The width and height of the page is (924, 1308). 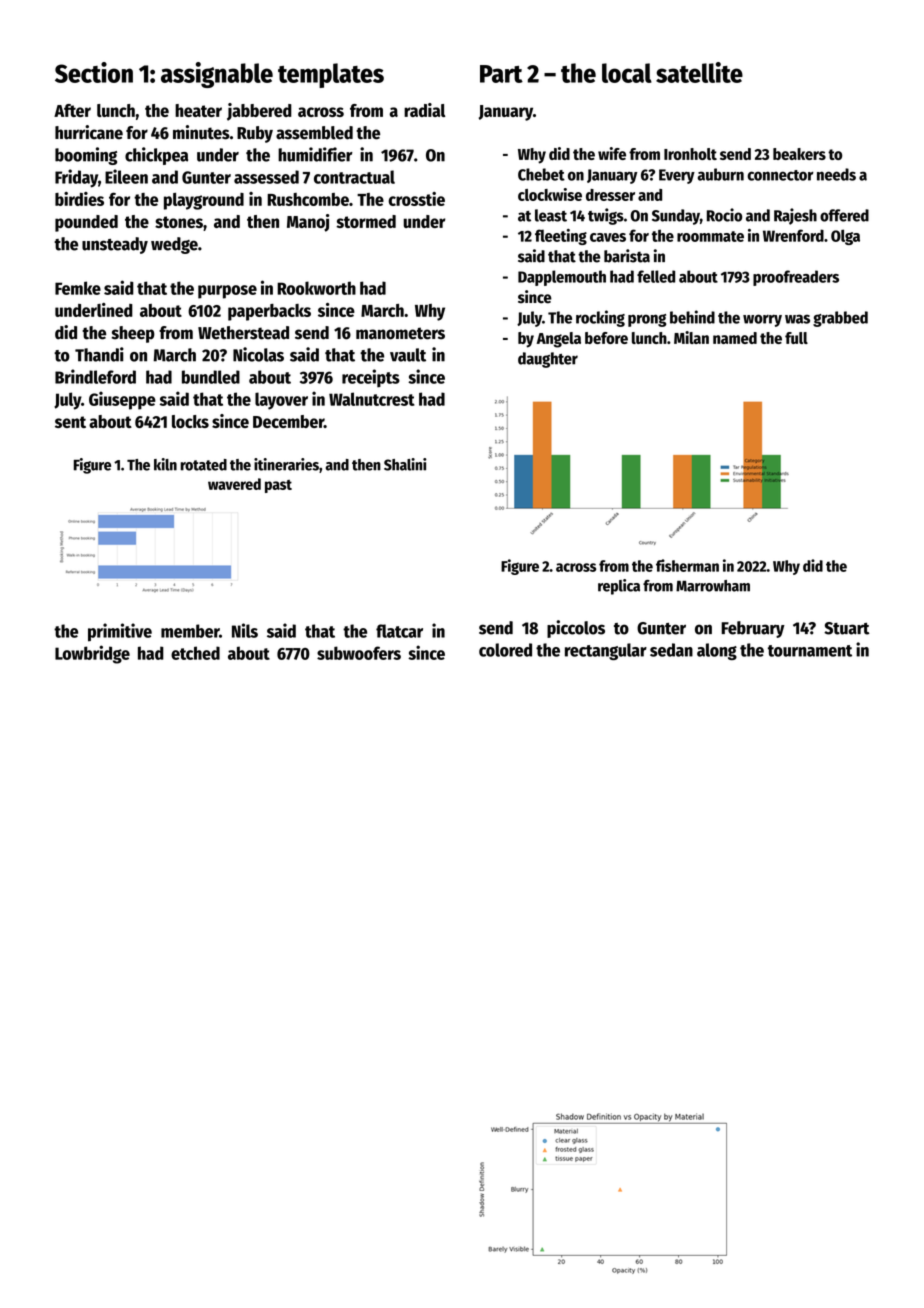 What do you see at coordinates (94, 72) in the page?
I see `Section` at bounding box center [94, 72].
